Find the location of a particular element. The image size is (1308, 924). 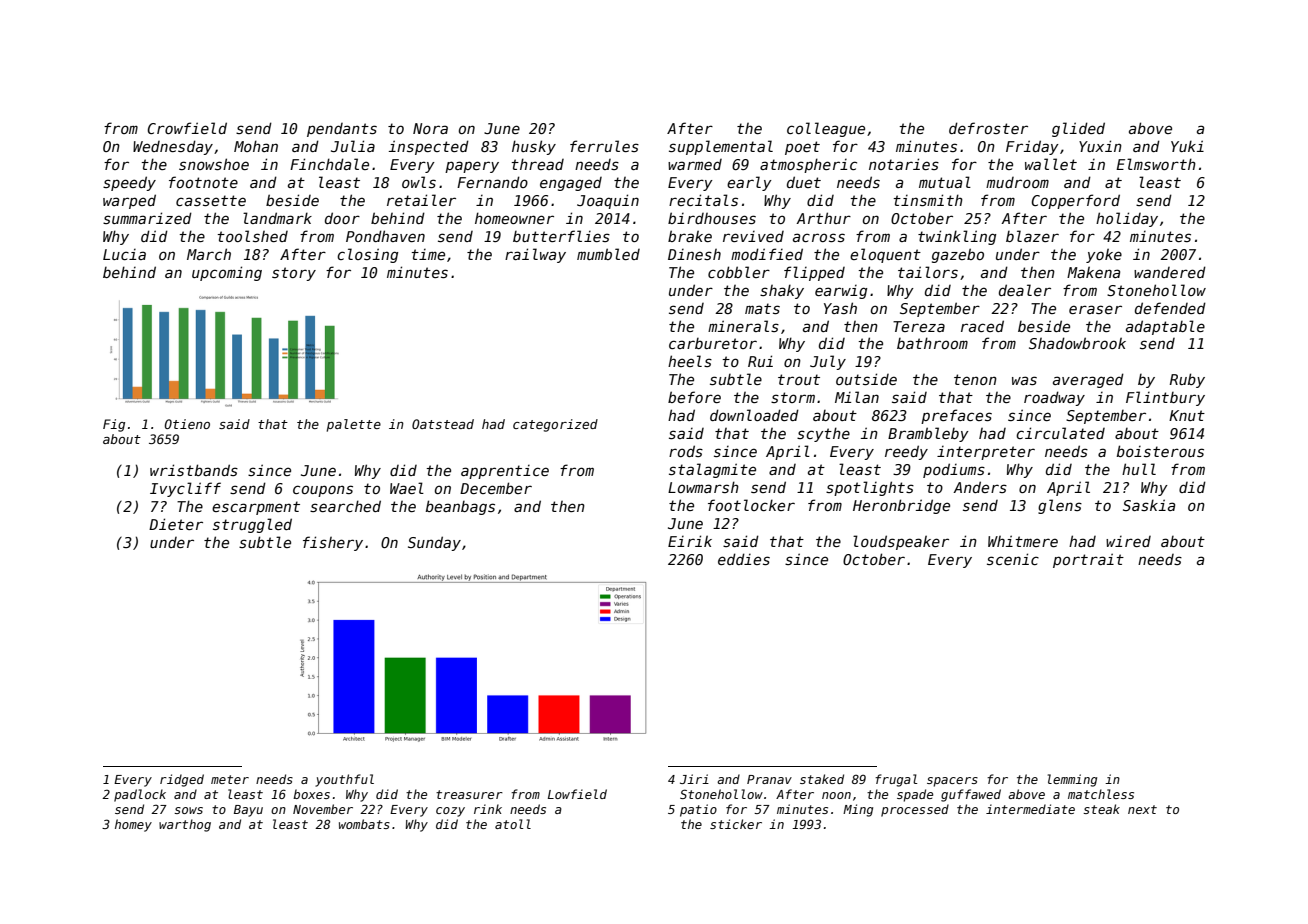

Mohan is located at coordinates (256, 146).
